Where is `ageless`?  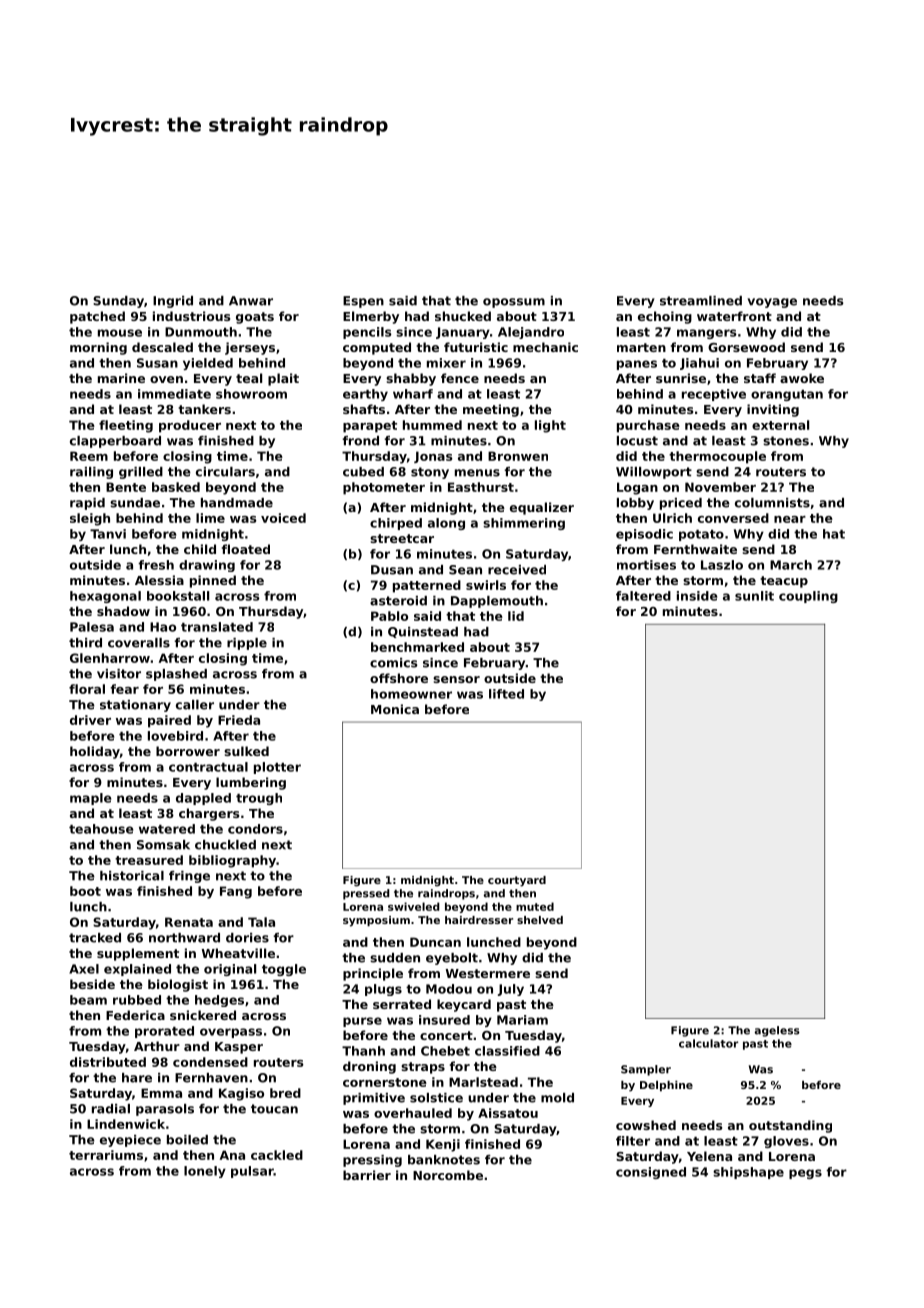
ageless is located at coordinates (777, 1031).
